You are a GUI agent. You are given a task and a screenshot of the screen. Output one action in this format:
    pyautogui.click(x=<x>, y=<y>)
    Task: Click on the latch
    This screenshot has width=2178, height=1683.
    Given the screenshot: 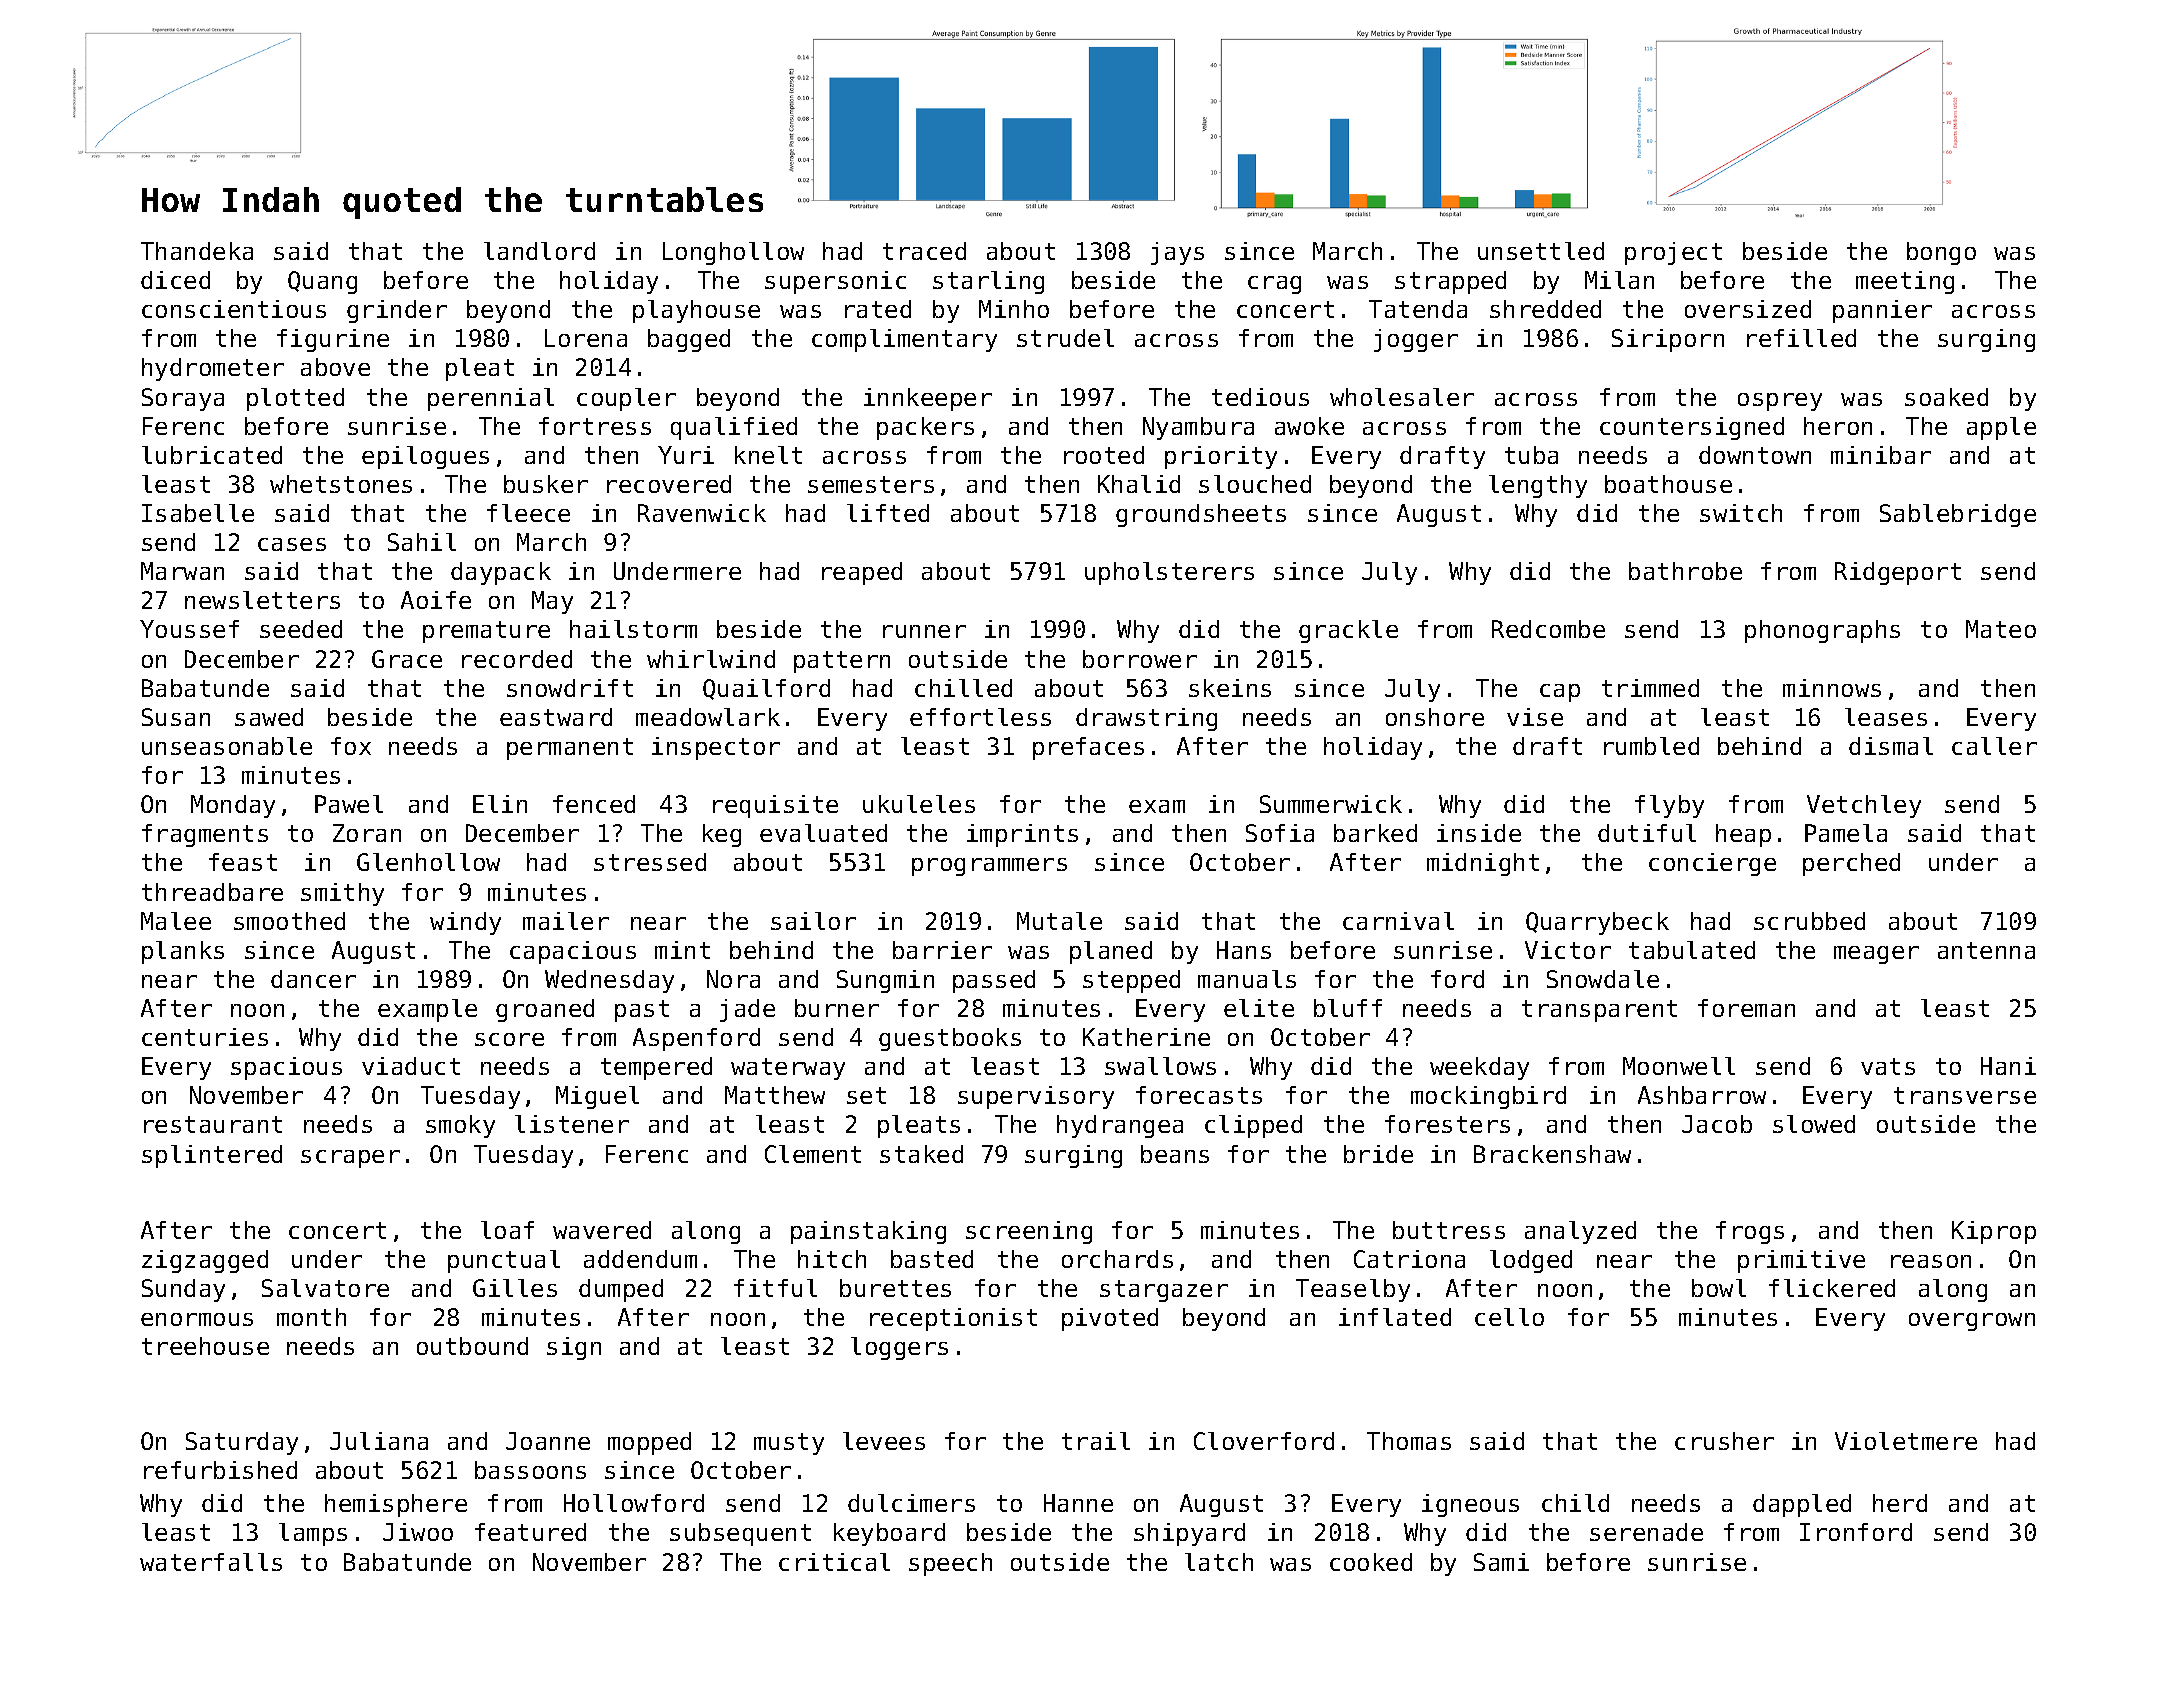 What is the action you would take?
    pyautogui.click(x=1219, y=1562)
